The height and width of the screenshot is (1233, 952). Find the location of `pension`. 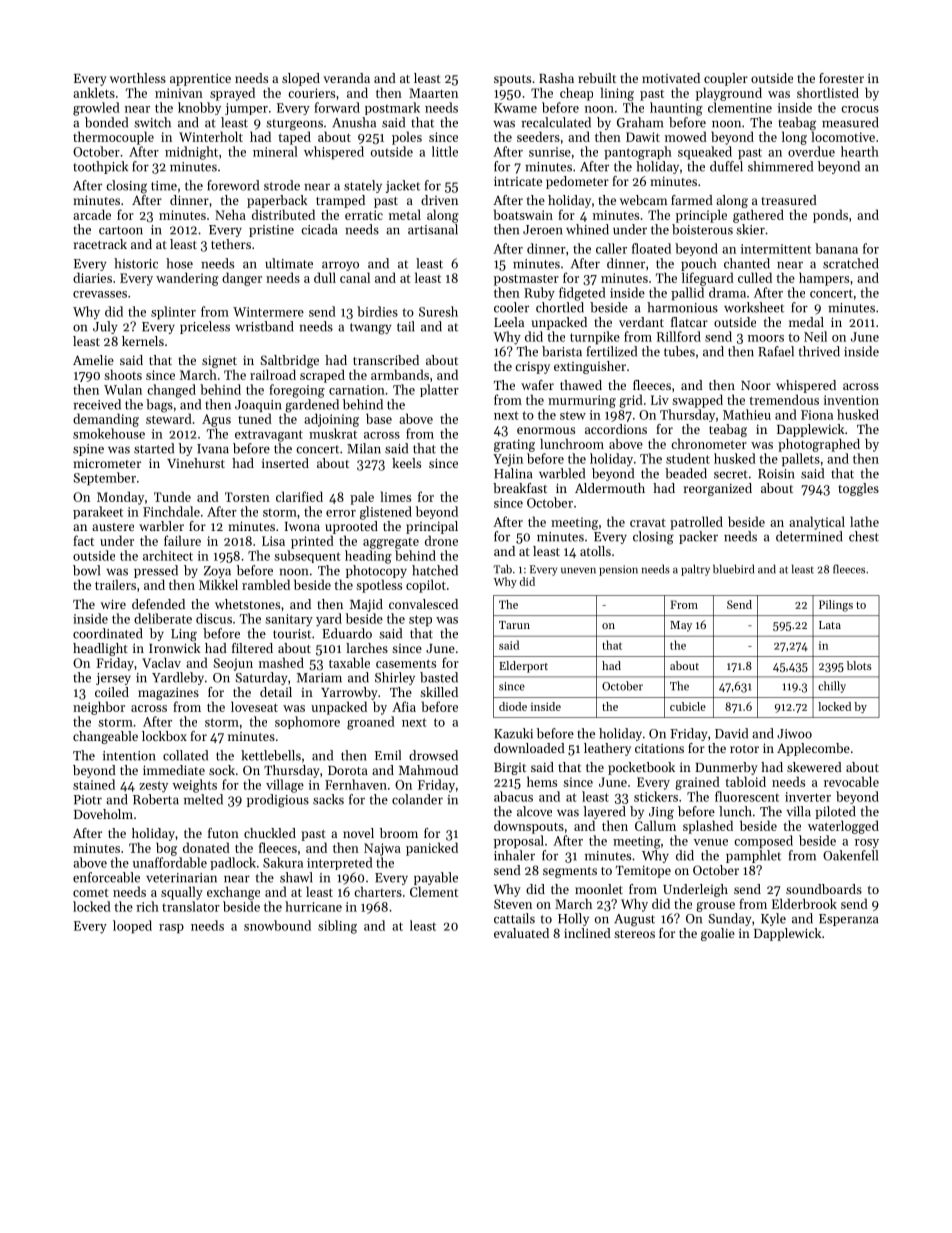

pension is located at coordinates (618, 570).
